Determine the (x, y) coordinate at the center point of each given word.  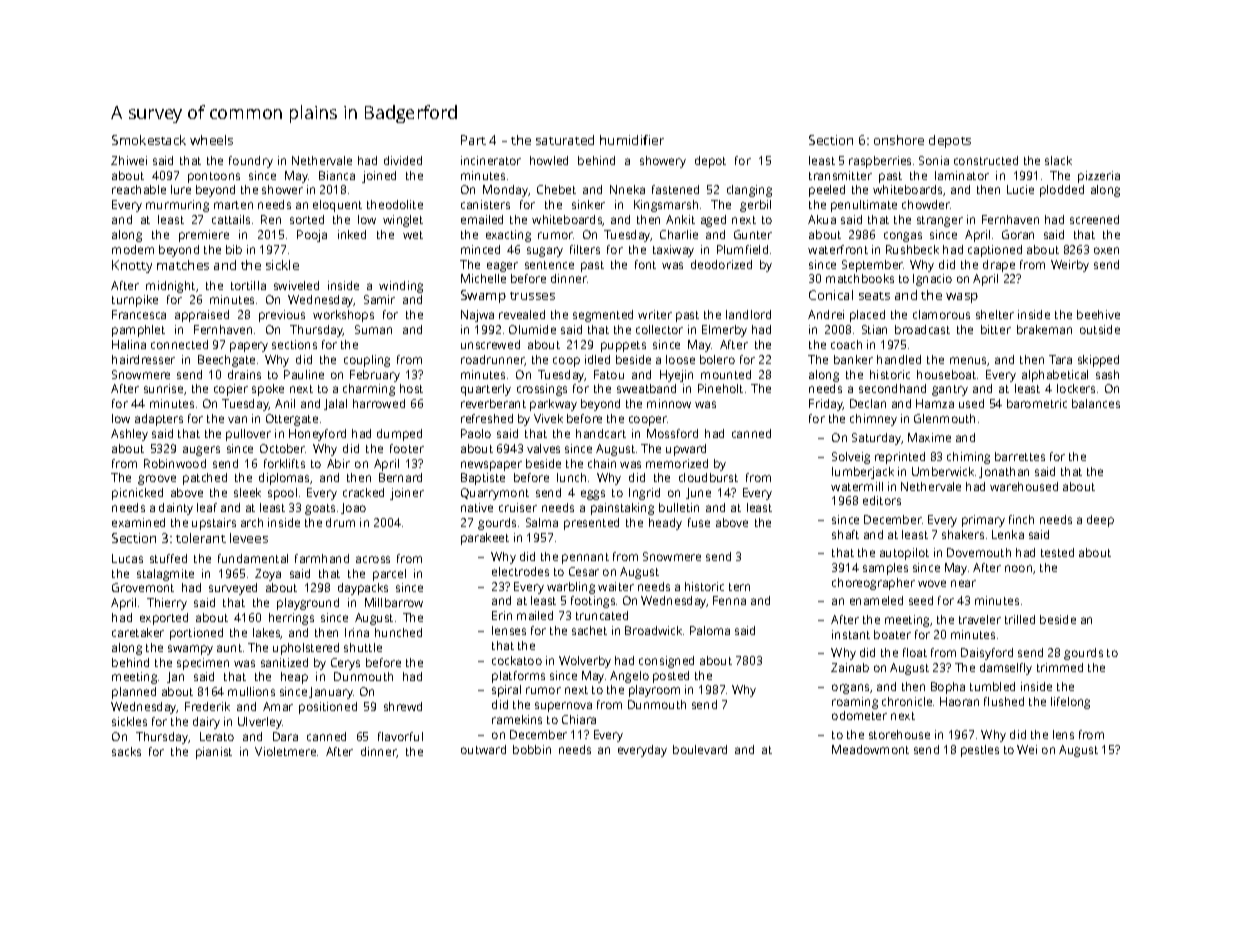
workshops (343, 316)
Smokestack (149, 140)
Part (473, 140)
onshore (899, 140)
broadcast (922, 329)
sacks (126, 751)
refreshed (487, 418)
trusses (532, 296)
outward (483, 749)
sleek (247, 492)
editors (882, 500)
